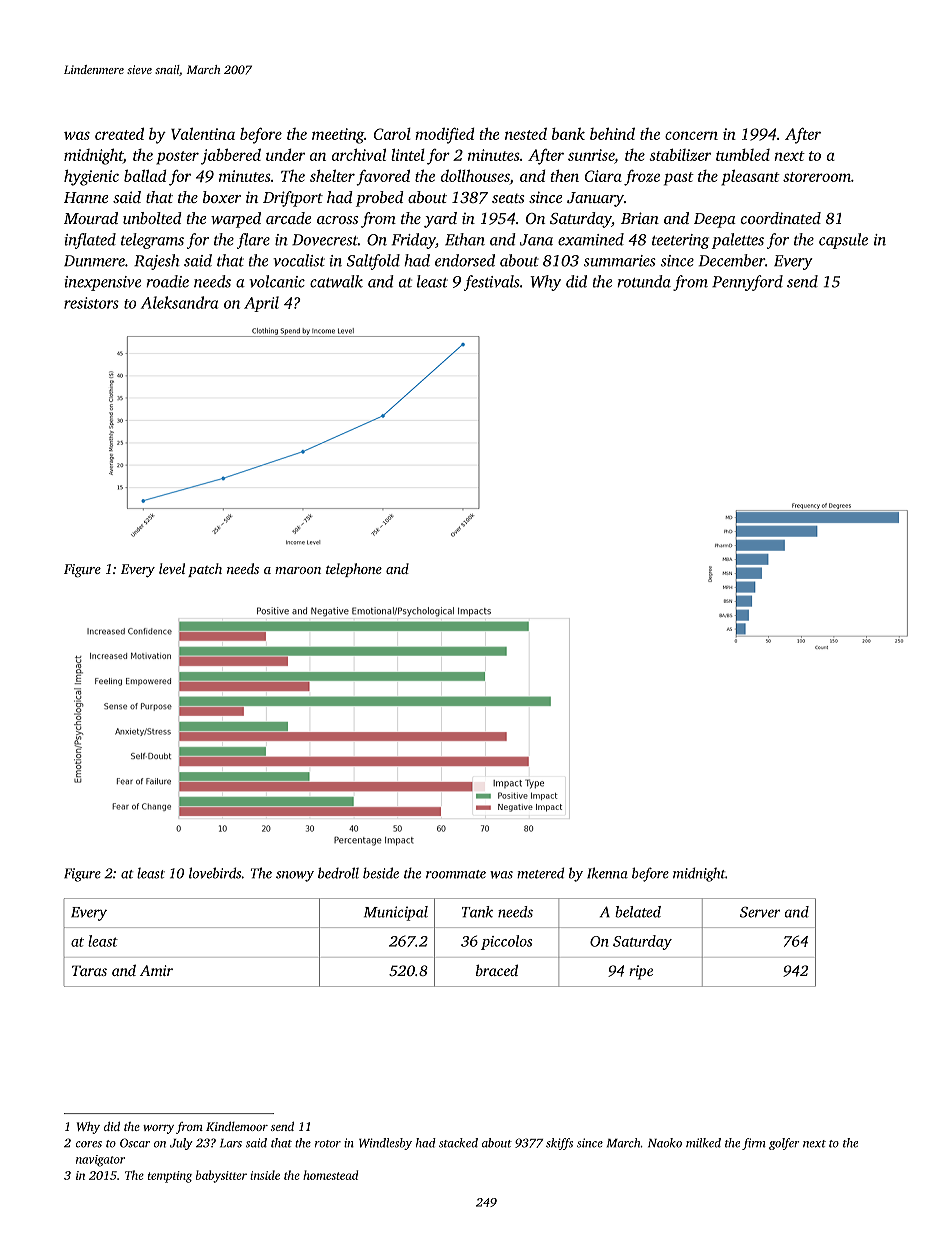 The width and height of the document is (952, 1233). Describe the element at coordinates (612, 133) in the document. I see `behind` at that location.
